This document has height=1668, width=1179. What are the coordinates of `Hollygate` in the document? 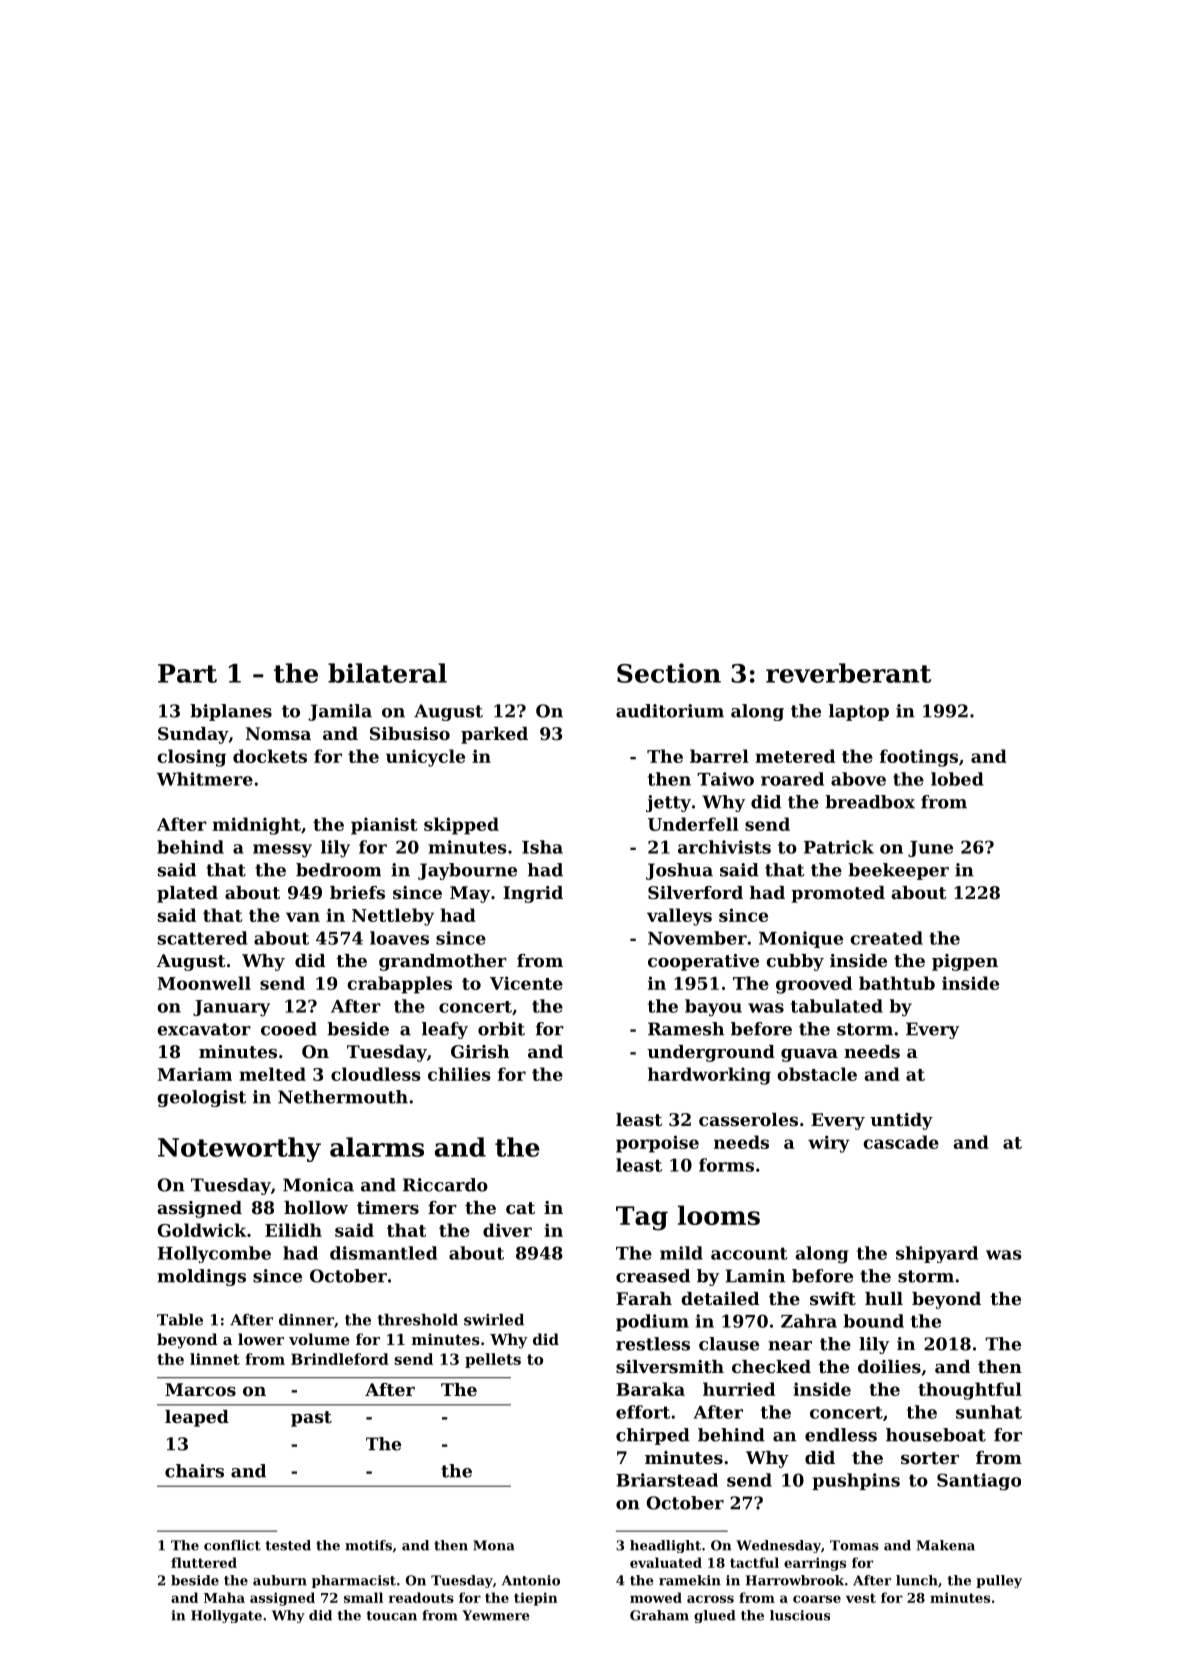 It's located at (226, 1616).
